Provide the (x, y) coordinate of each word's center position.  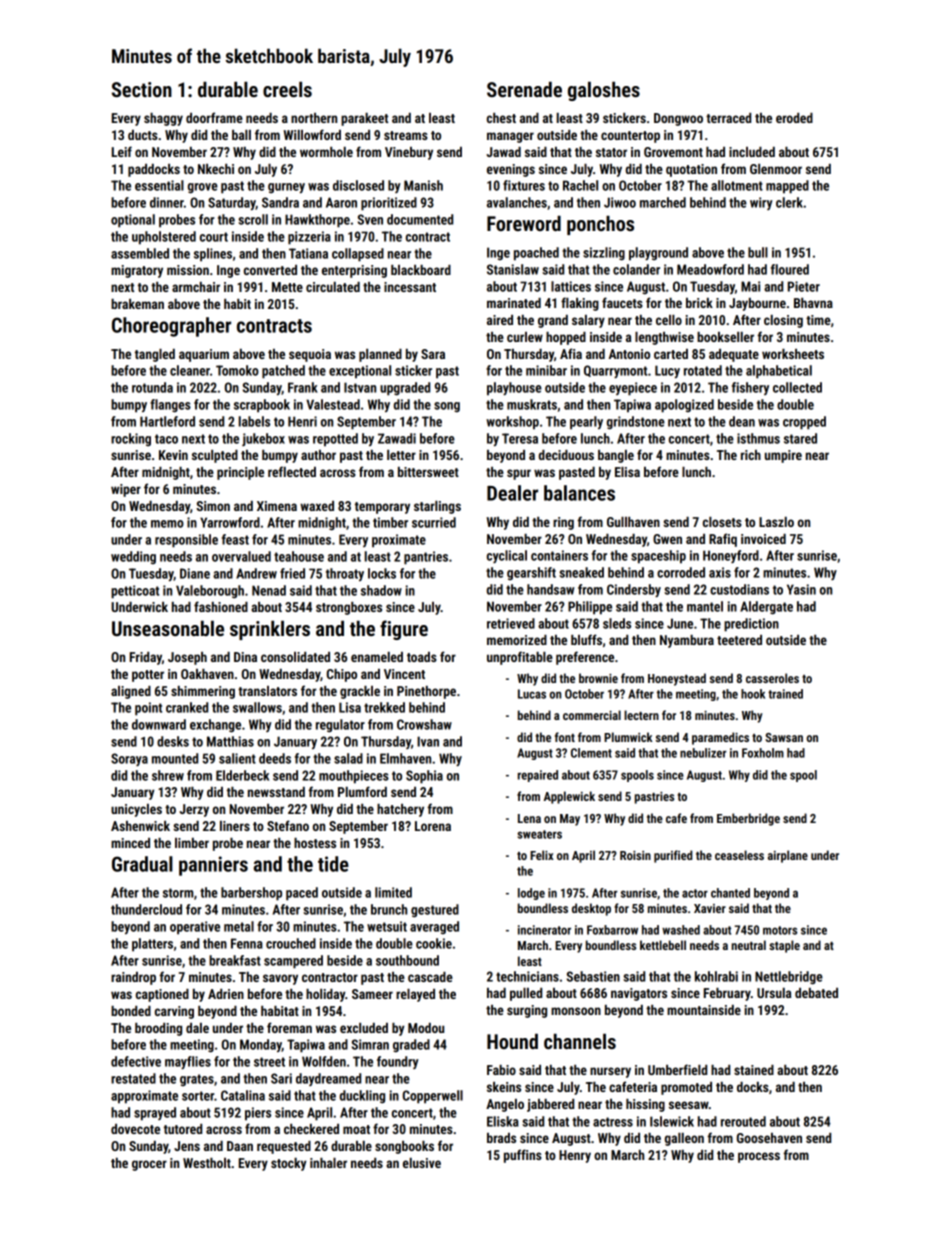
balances (579, 493)
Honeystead (677, 679)
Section (142, 89)
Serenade (524, 89)
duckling (362, 1097)
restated (133, 1078)
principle (240, 473)
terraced (728, 118)
